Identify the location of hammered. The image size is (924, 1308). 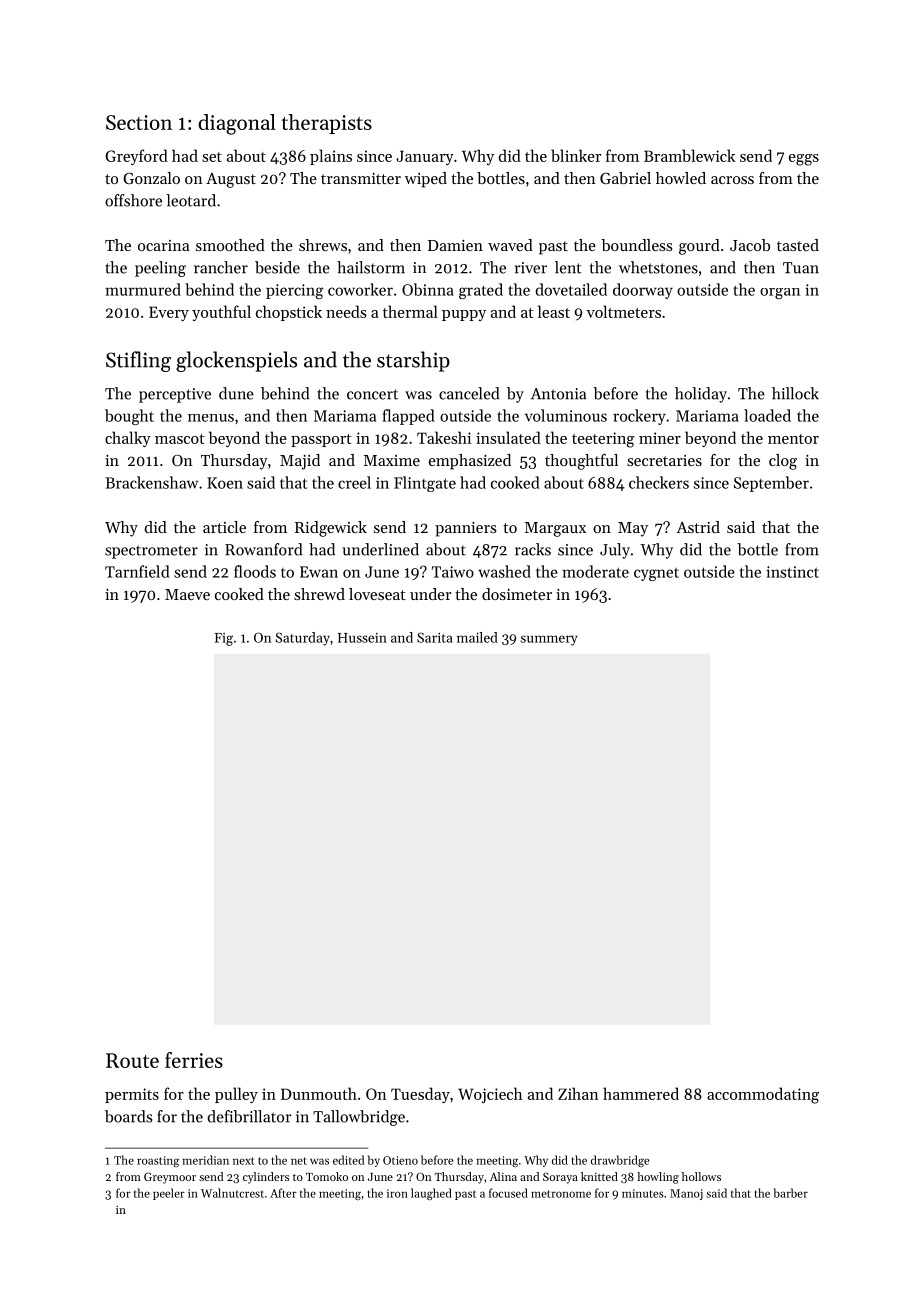
(641, 1093).
